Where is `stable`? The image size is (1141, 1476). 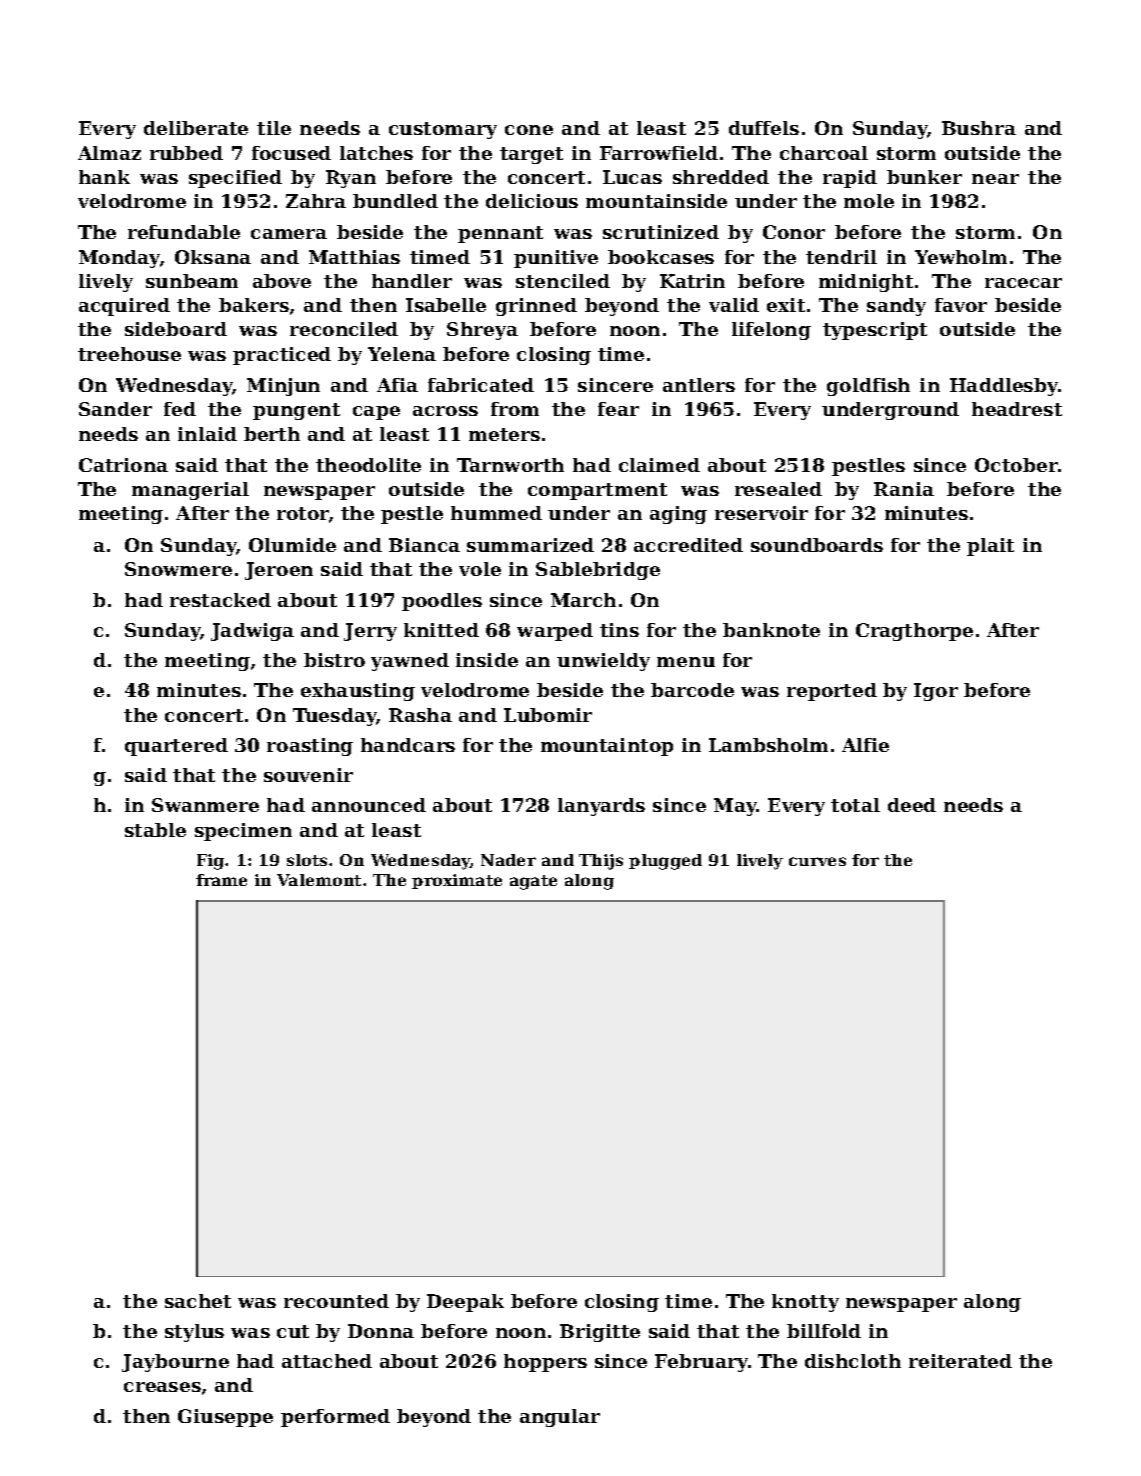
stable is located at coordinates (155, 830).
